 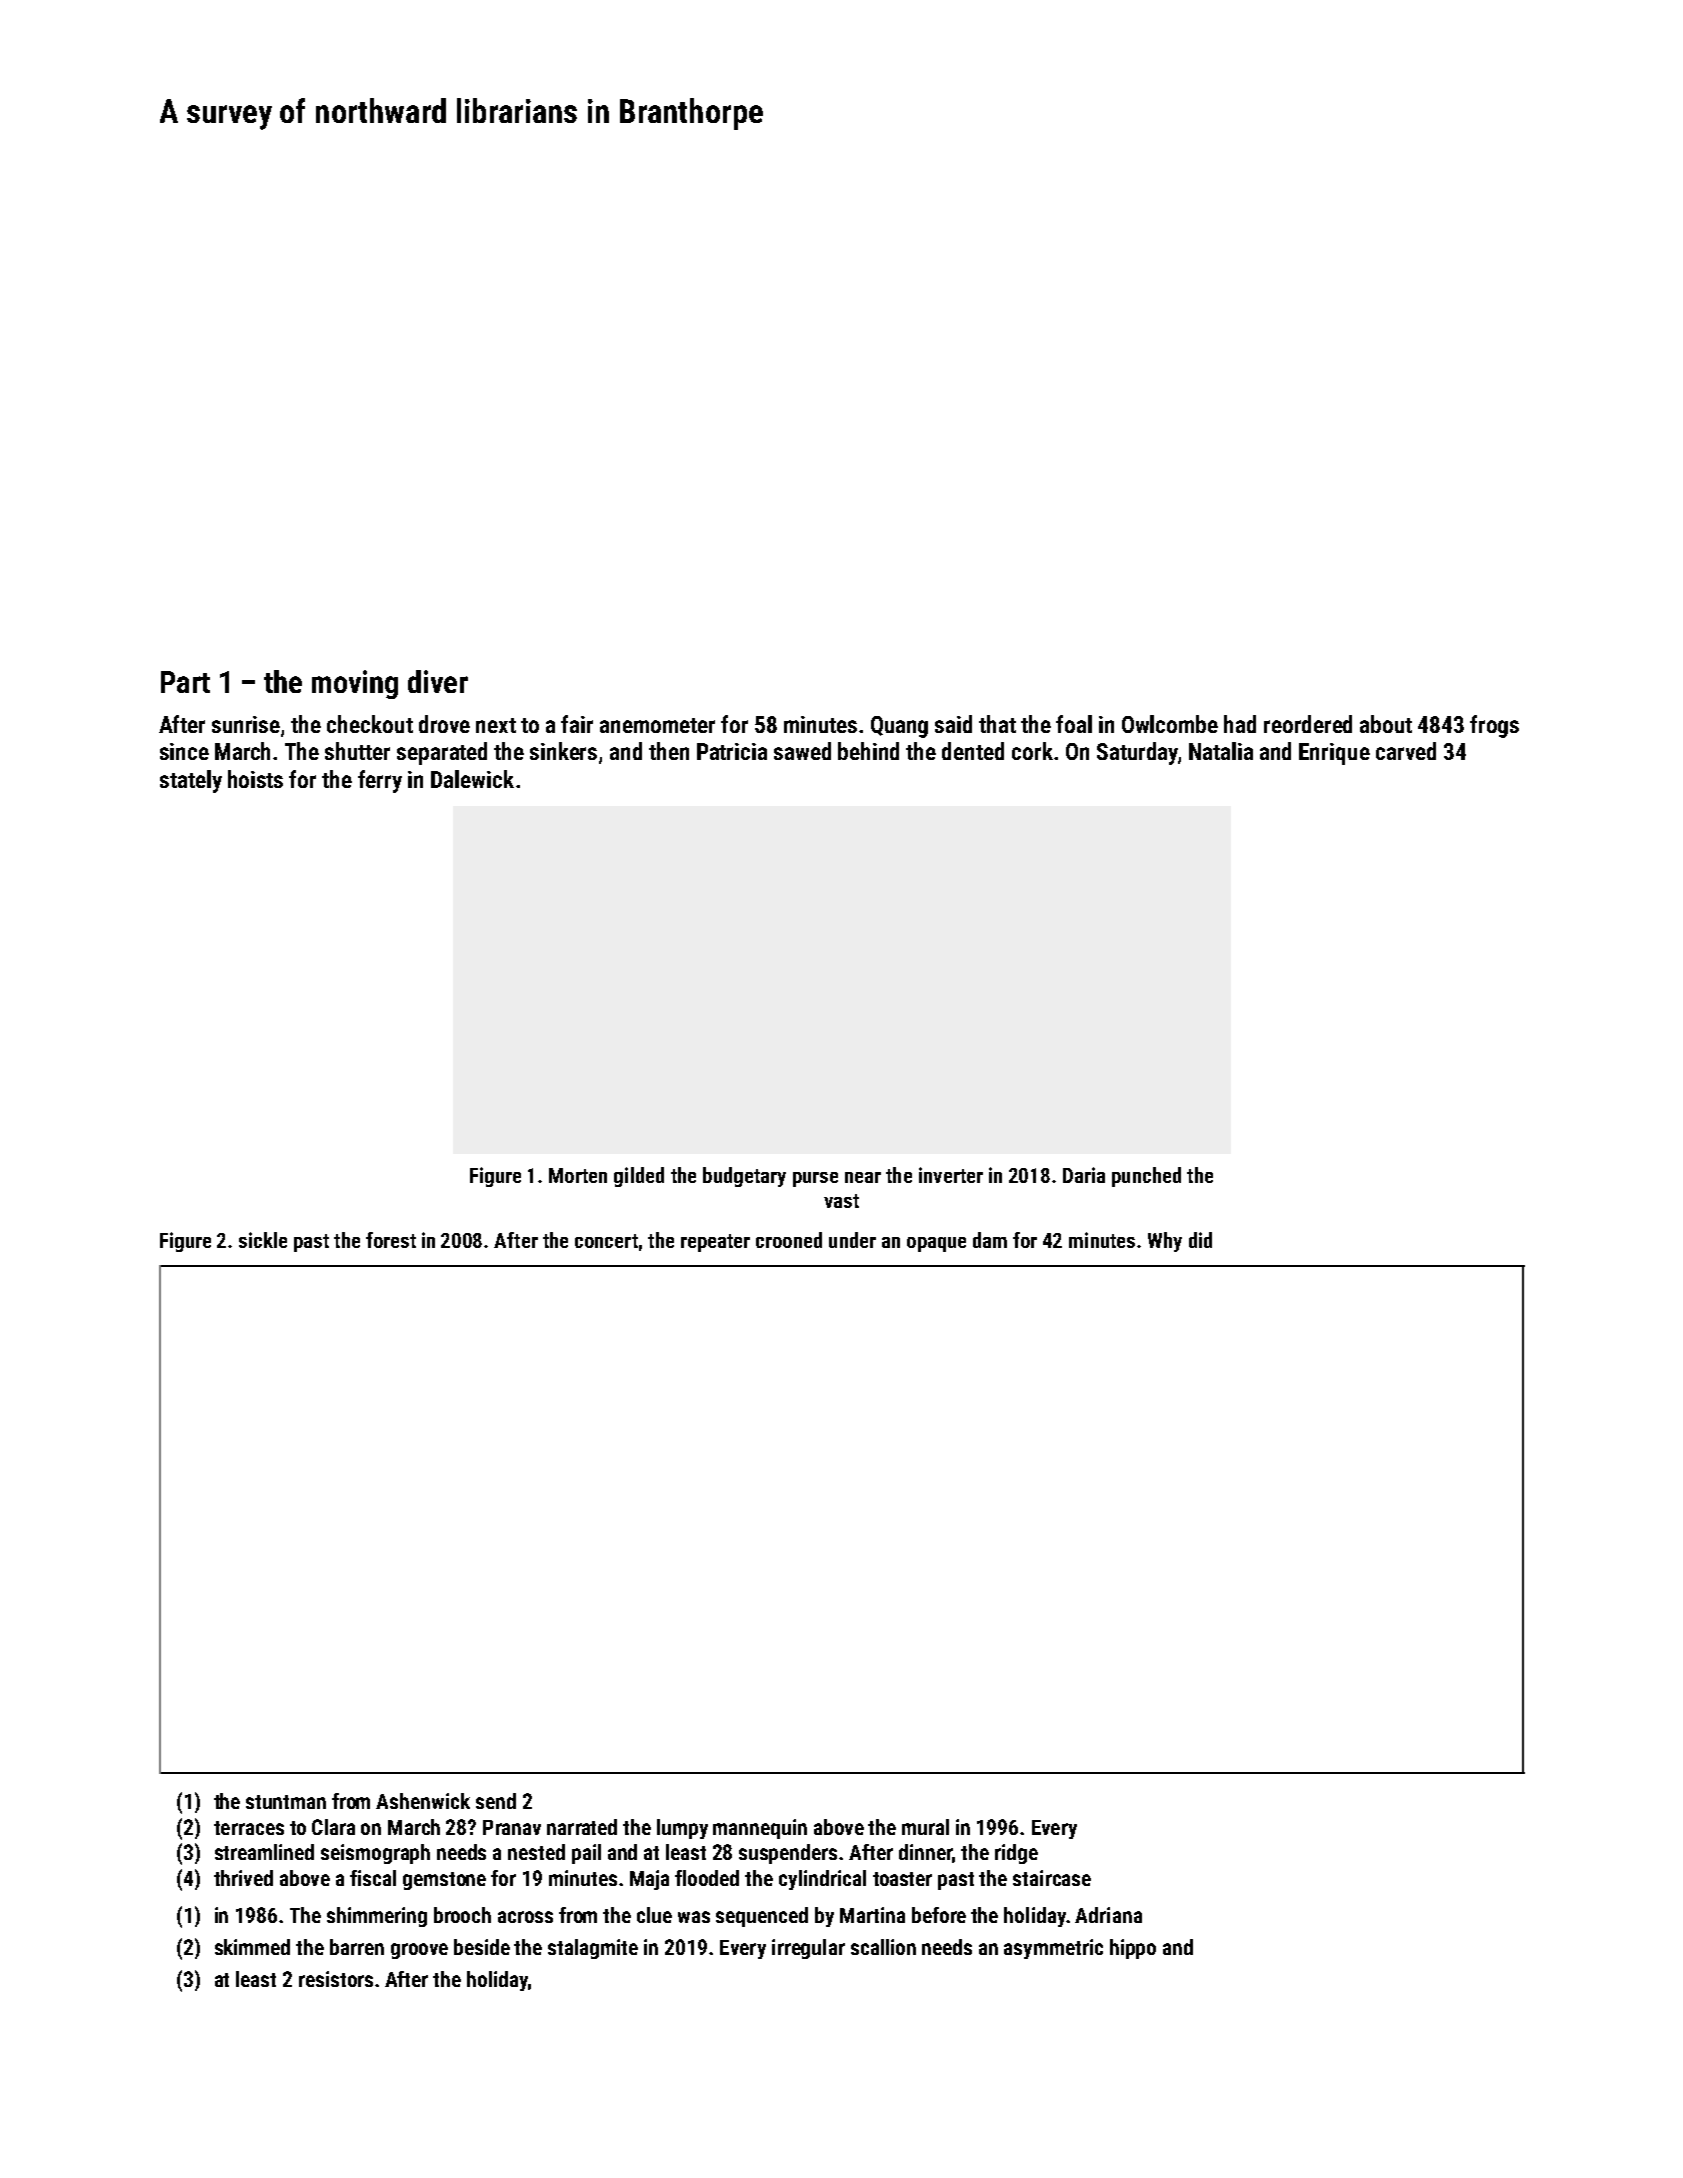 What do you see at coordinates (1165, 1242) in the page?
I see `Why` at bounding box center [1165, 1242].
